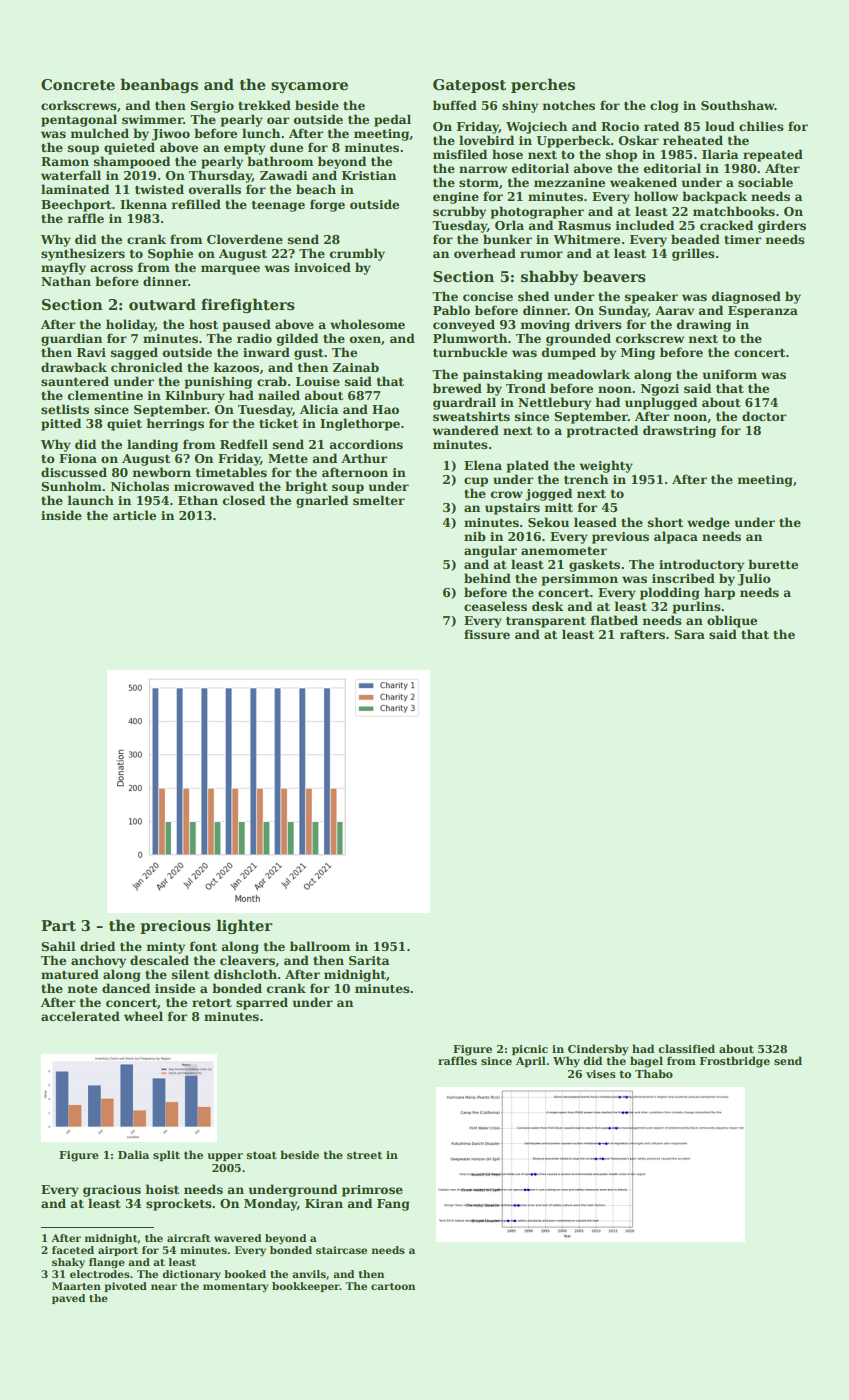 The image size is (849, 1400). Describe the element at coordinates (686, 1048) in the screenshot. I see `classified` at that location.
